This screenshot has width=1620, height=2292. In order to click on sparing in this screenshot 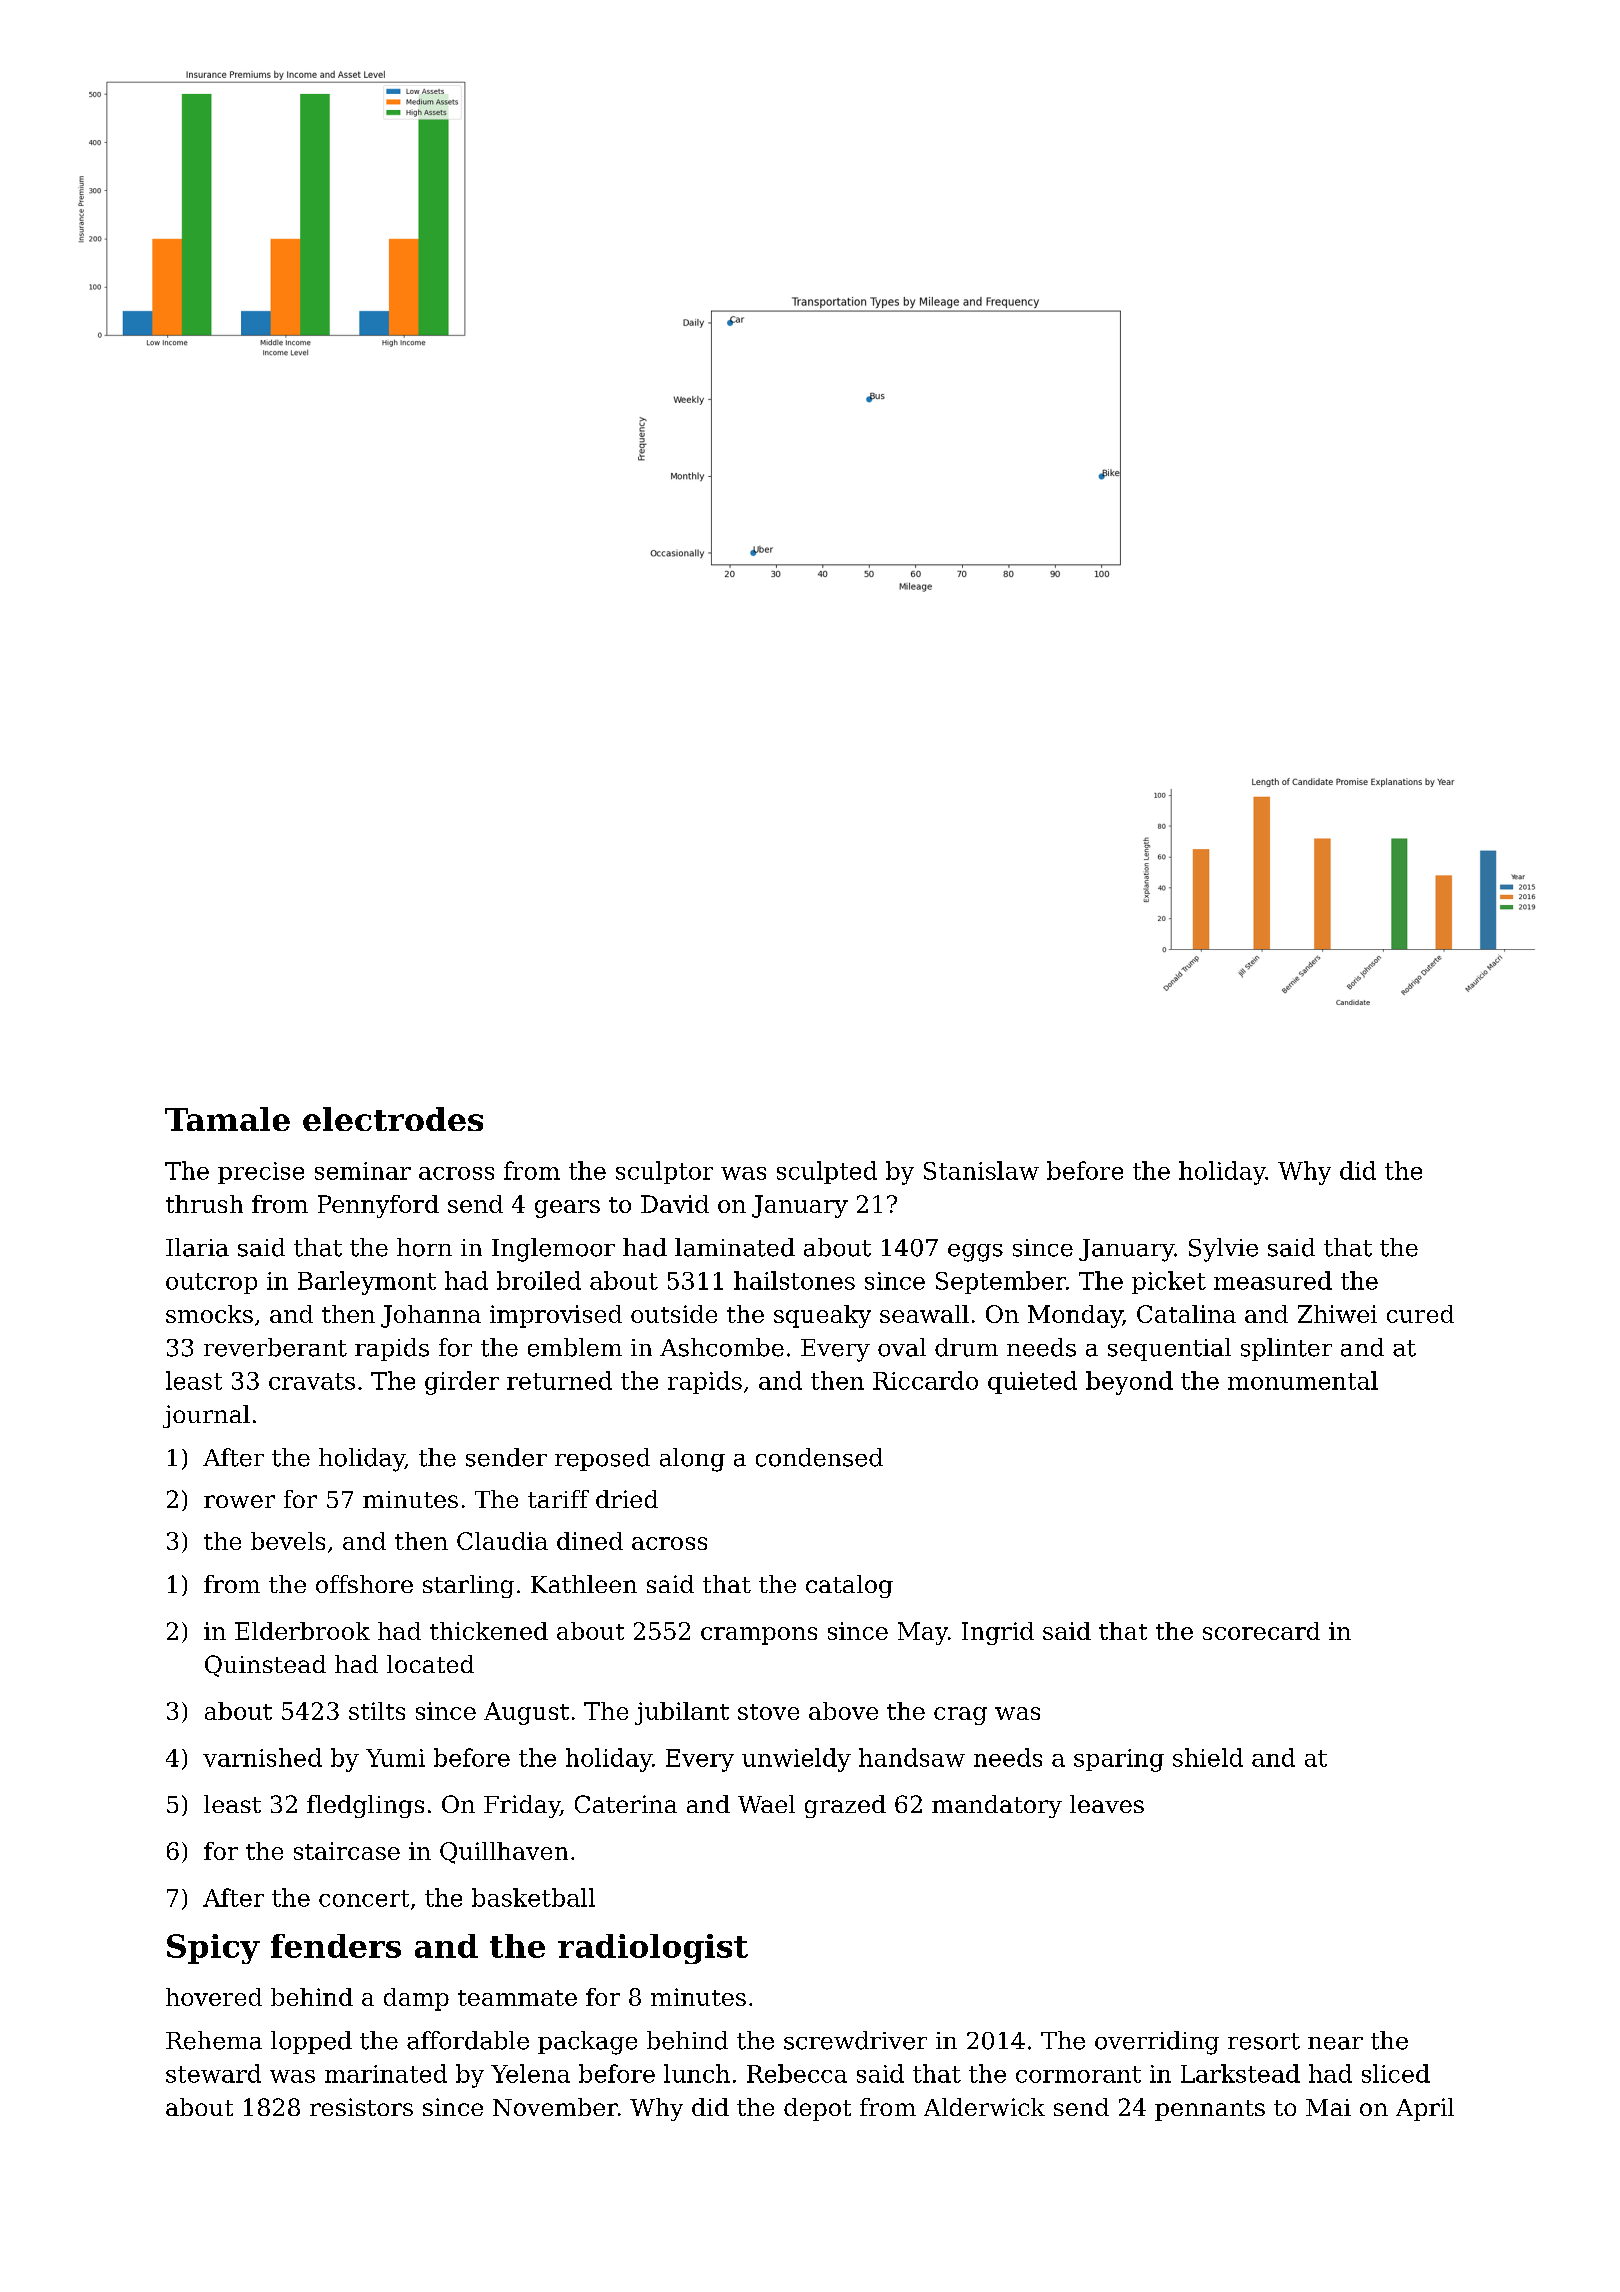, I will do `click(1119, 1760)`.
